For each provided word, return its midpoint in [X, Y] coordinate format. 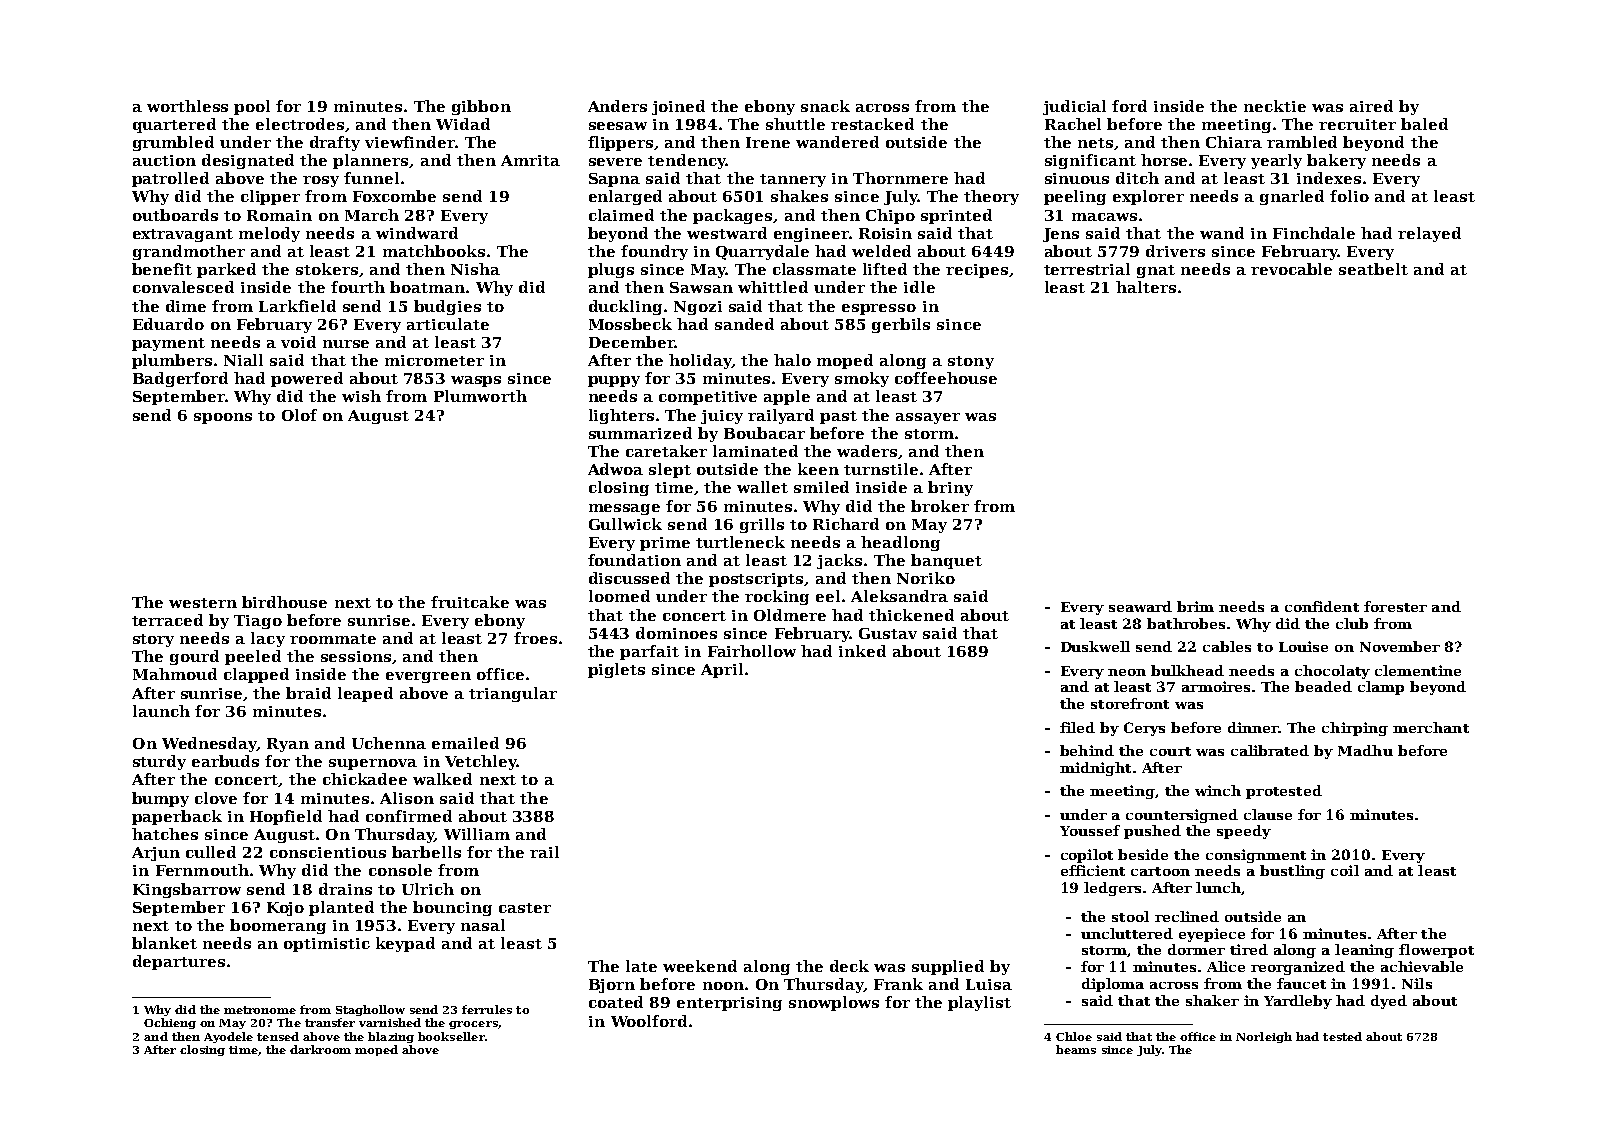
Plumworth [480, 396]
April [722, 670]
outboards [175, 215]
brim [1195, 606]
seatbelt [1373, 269]
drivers [1175, 251]
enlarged [625, 197]
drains [345, 889]
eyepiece [1212, 935]
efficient [1093, 870]
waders [867, 451]
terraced [167, 620]
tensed [278, 1036]
